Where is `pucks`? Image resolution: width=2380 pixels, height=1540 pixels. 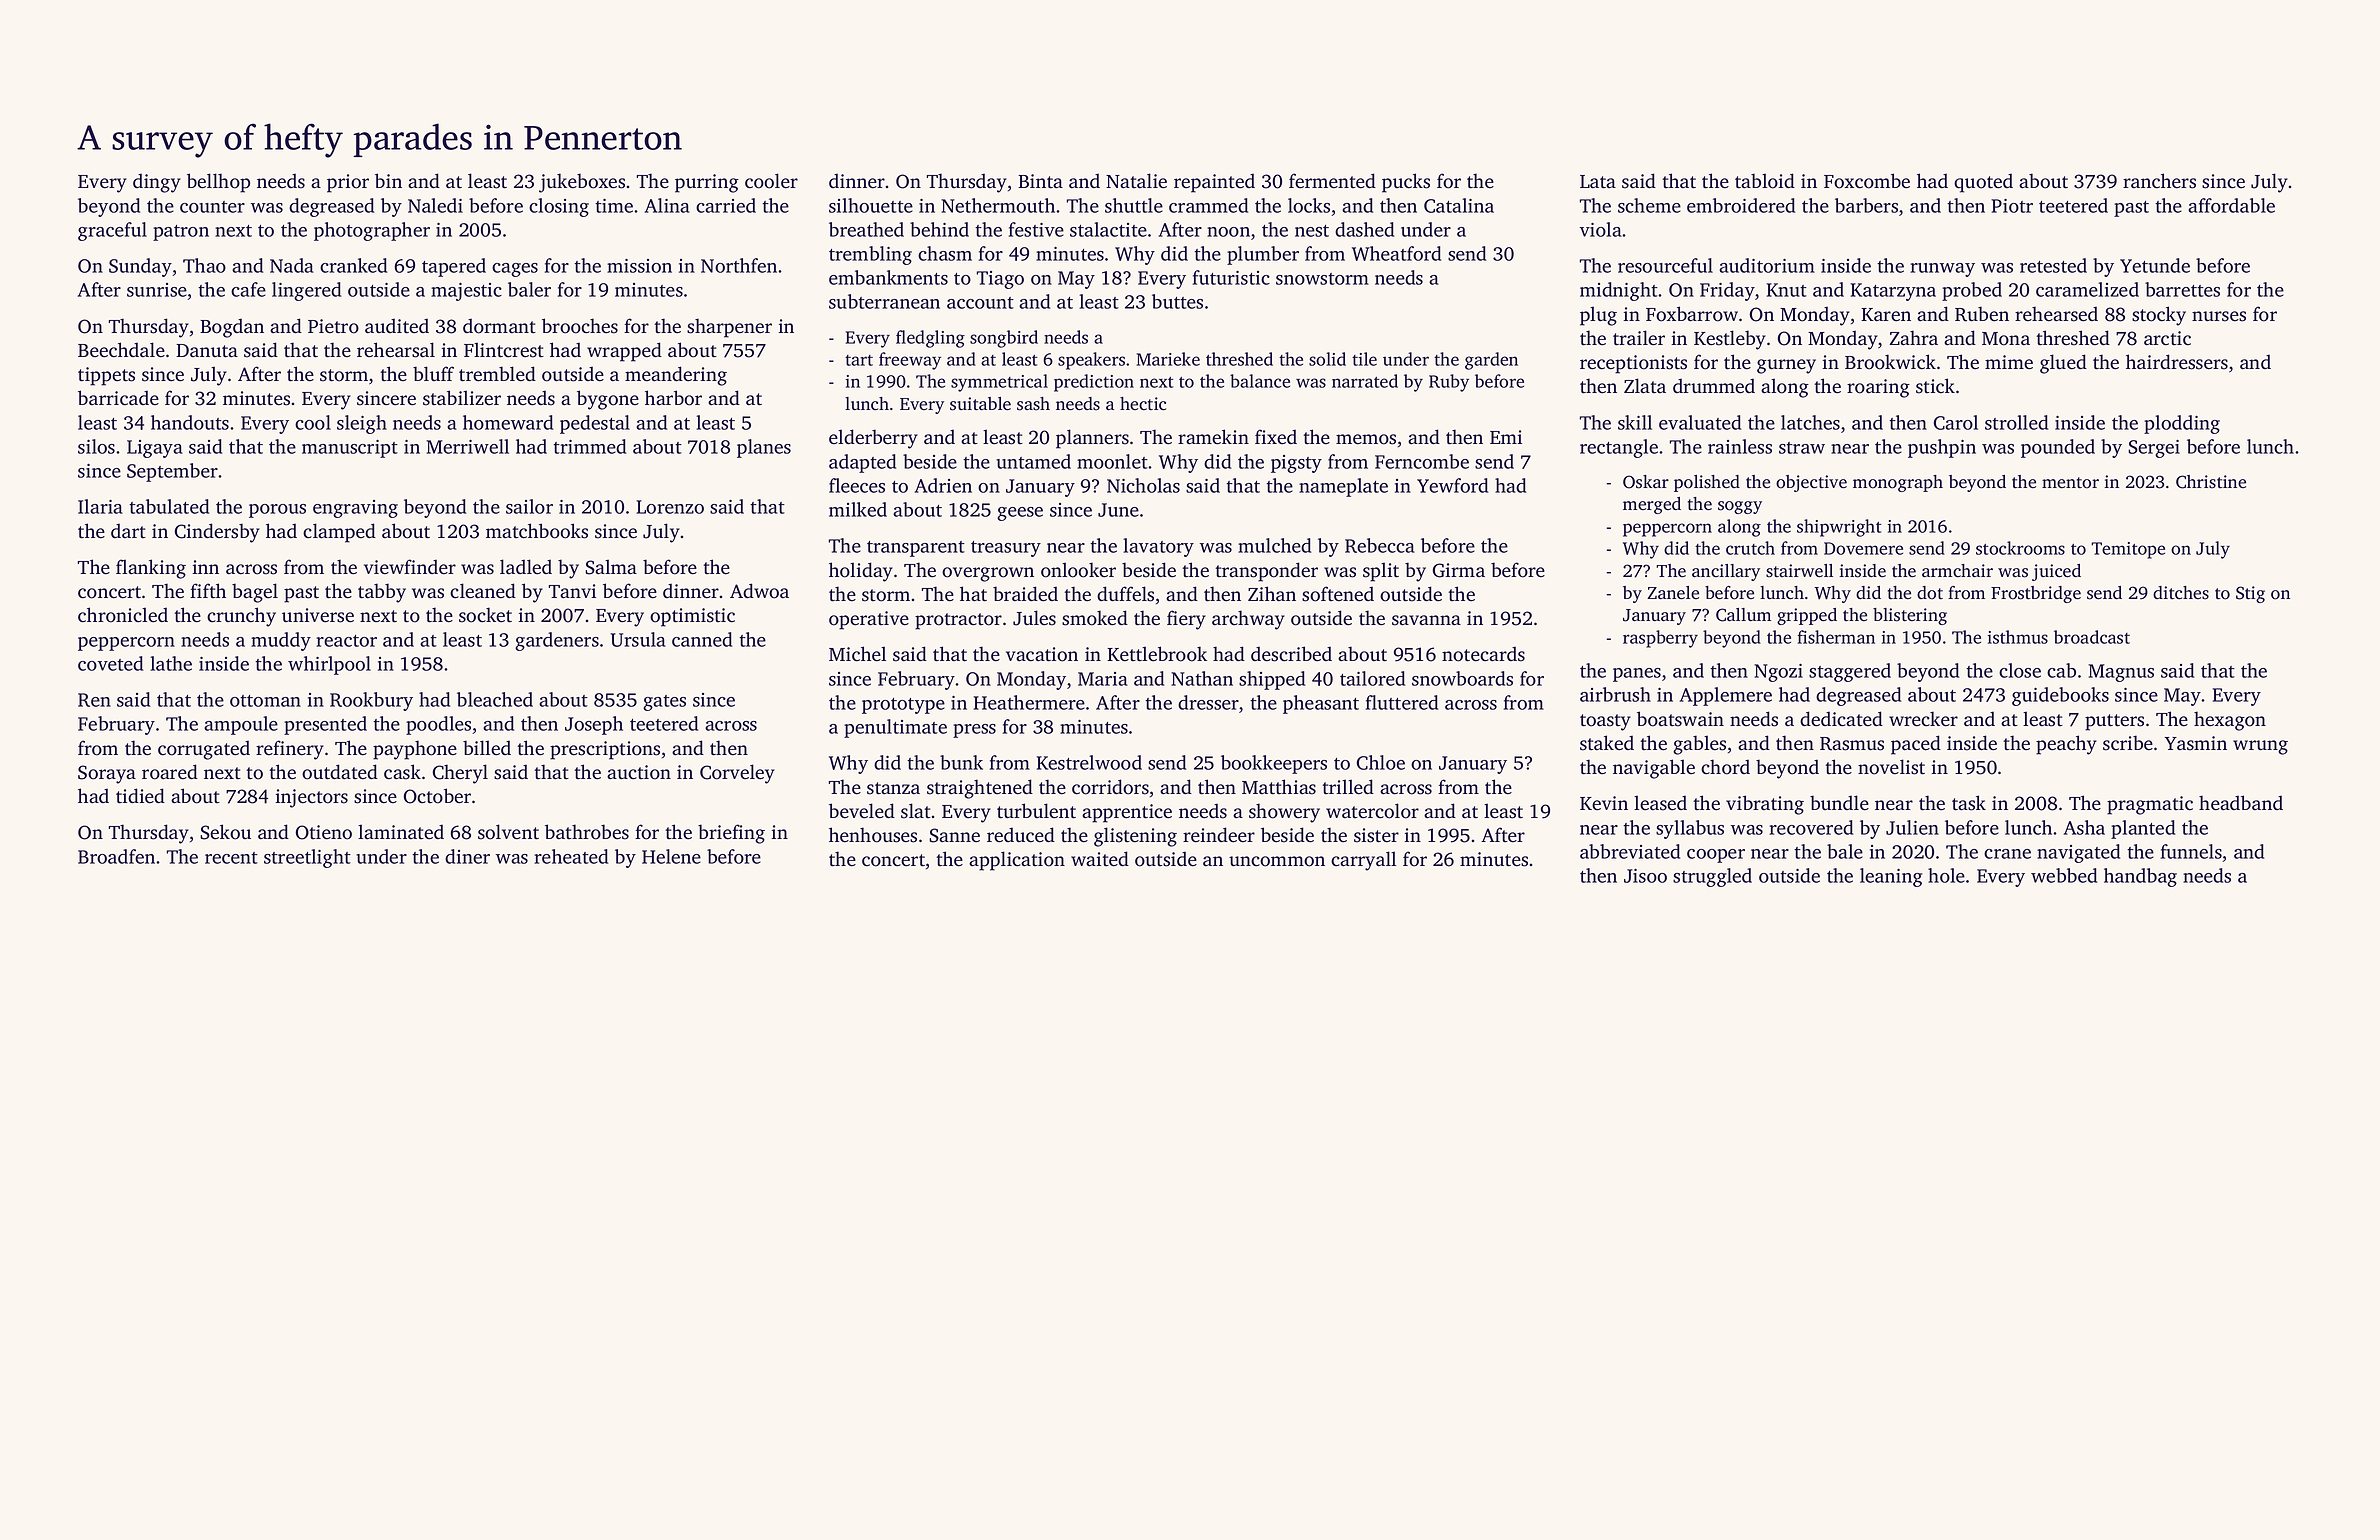 pucks is located at coordinates (1406, 183).
